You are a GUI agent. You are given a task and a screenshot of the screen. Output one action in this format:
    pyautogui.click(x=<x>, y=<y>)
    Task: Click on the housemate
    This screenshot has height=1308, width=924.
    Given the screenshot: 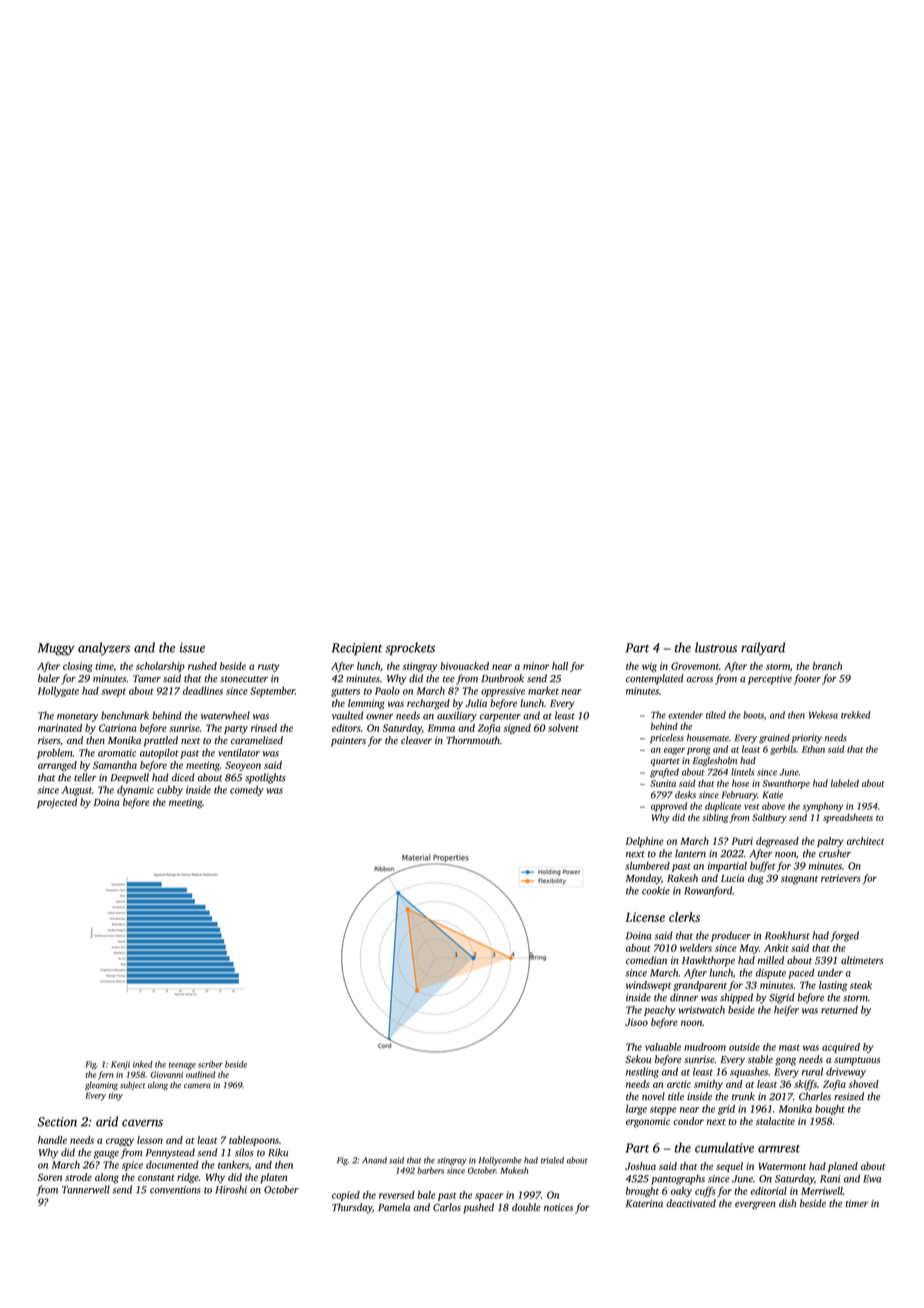 What is the action you would take?
    pyautogui.click(x=708, y=738)
